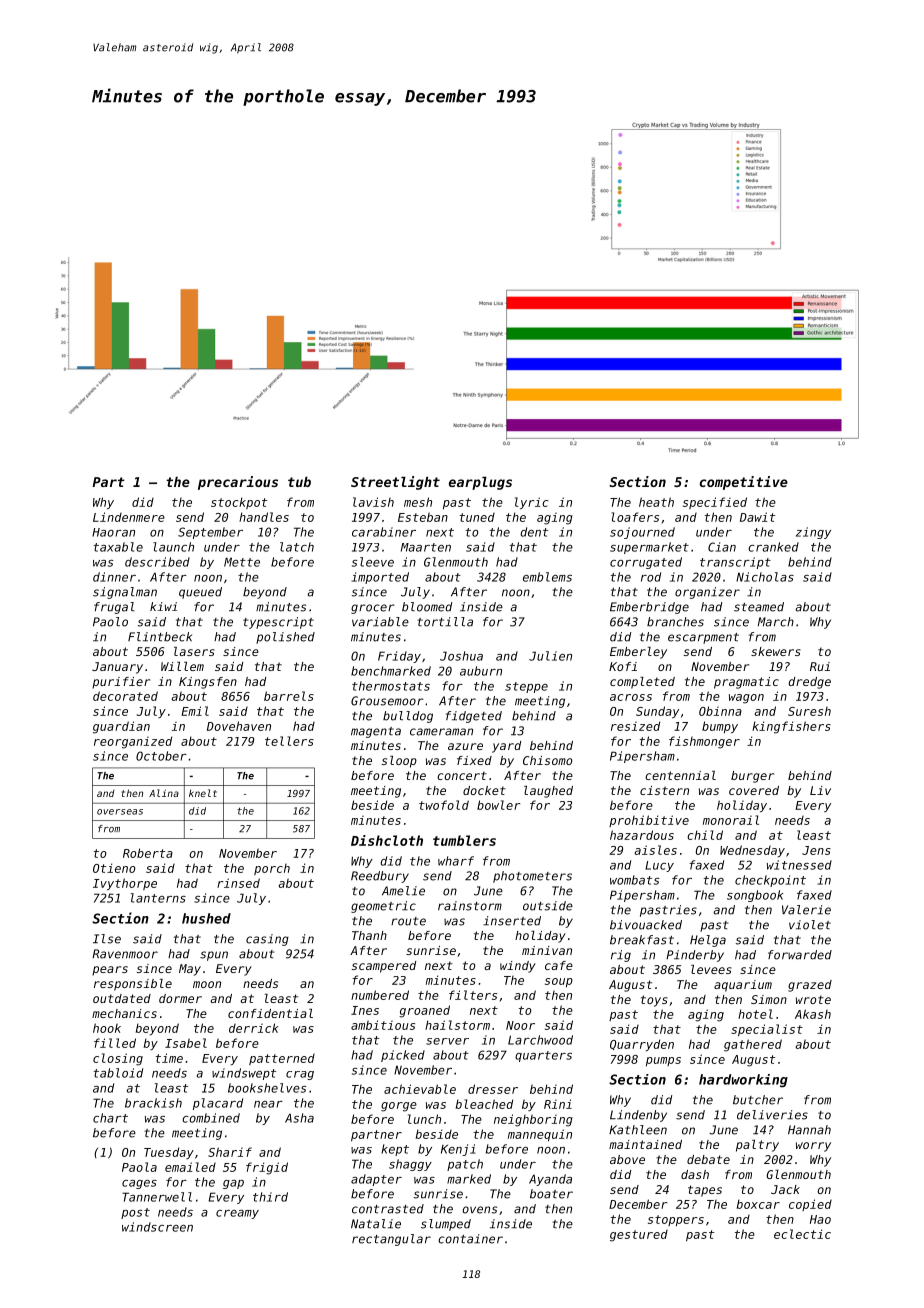  What do you see at coordinates (806, 910) in the screenshot?
I see `Valerie` at bounding box center [806, 910].
